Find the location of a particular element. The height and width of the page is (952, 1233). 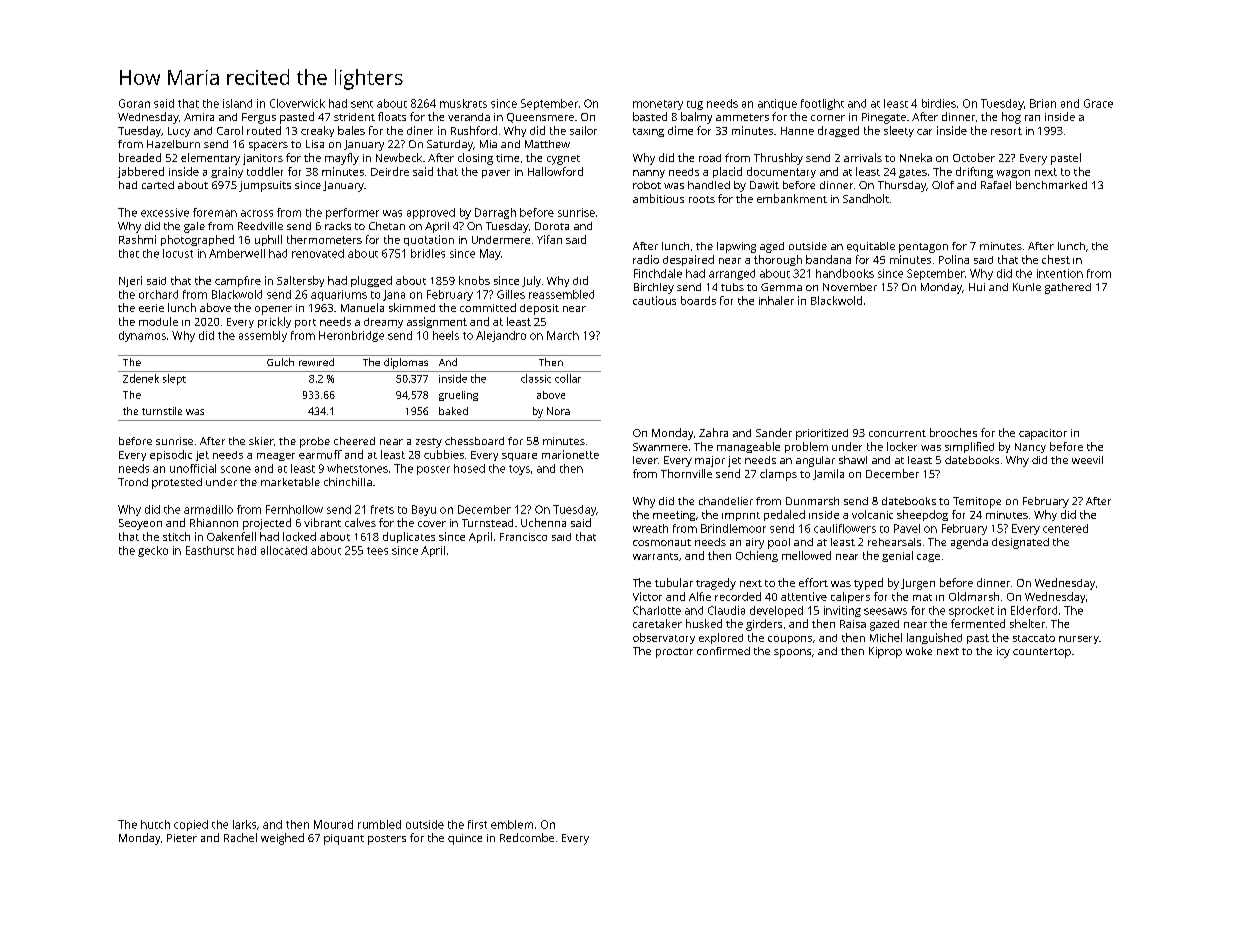

grueling is located at coordinates (458, 396).
